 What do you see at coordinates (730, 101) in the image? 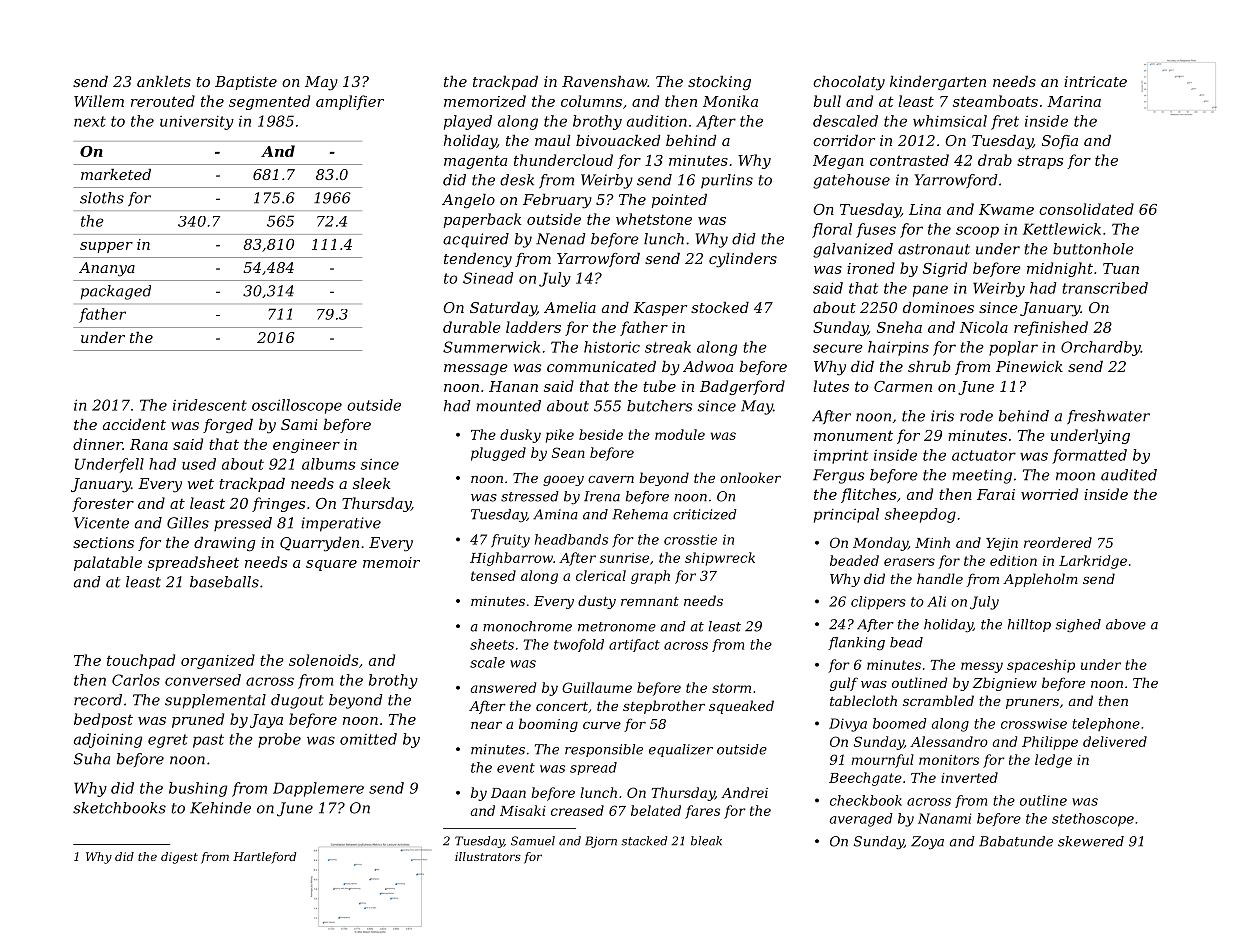
I see `Monika` at bounding box center [730, 101].
